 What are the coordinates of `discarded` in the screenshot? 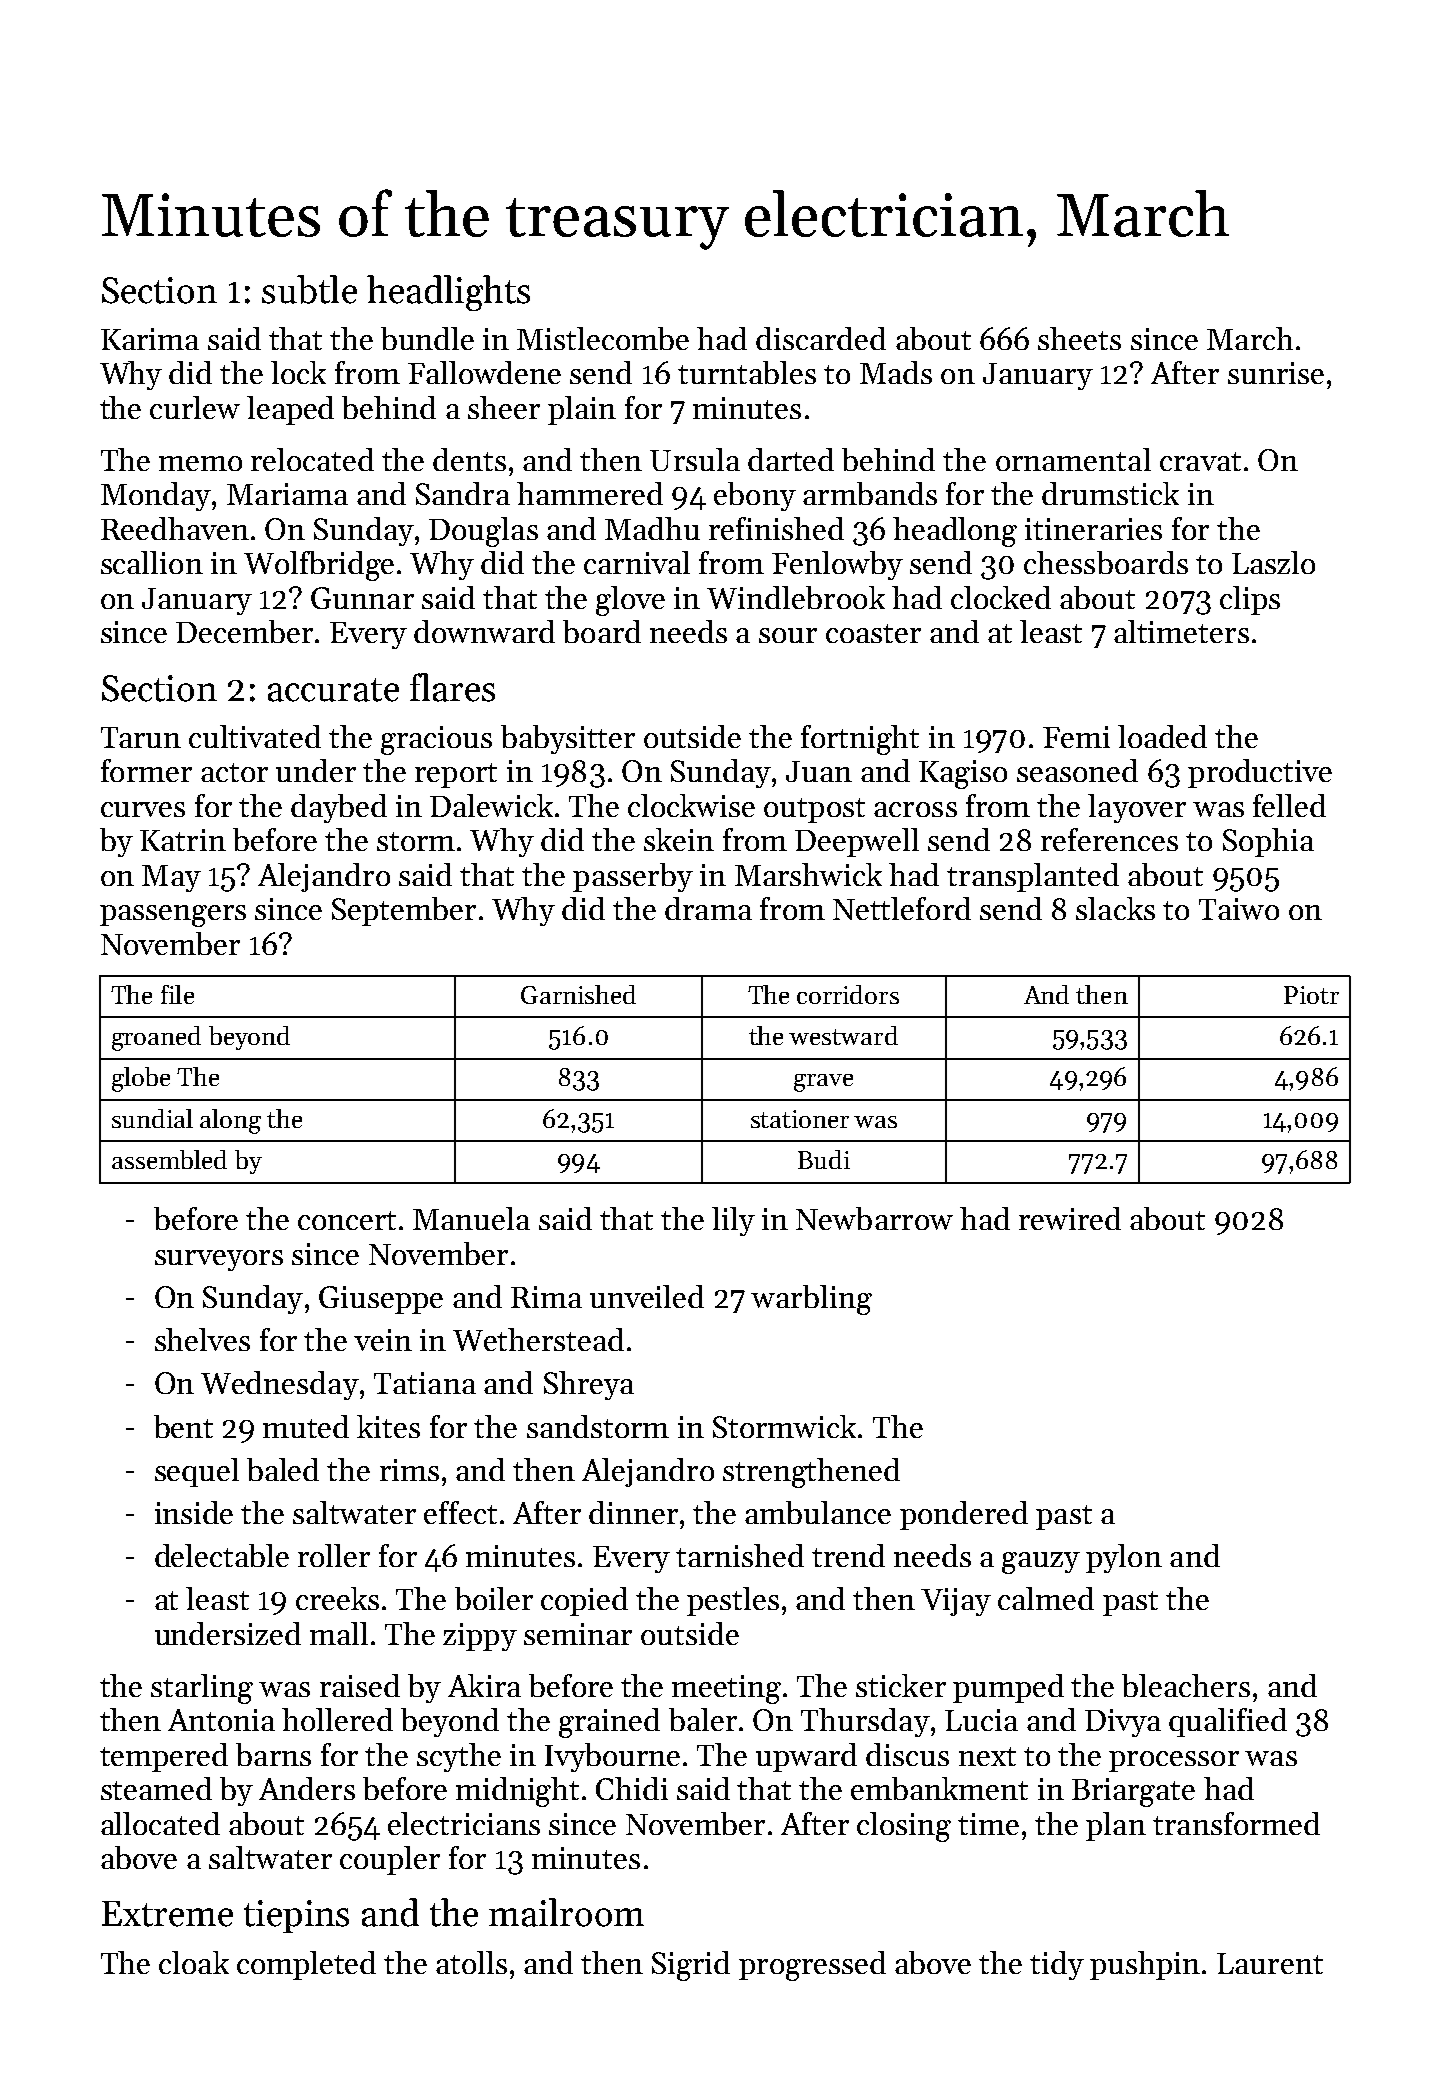 It's located at (821, 338).
